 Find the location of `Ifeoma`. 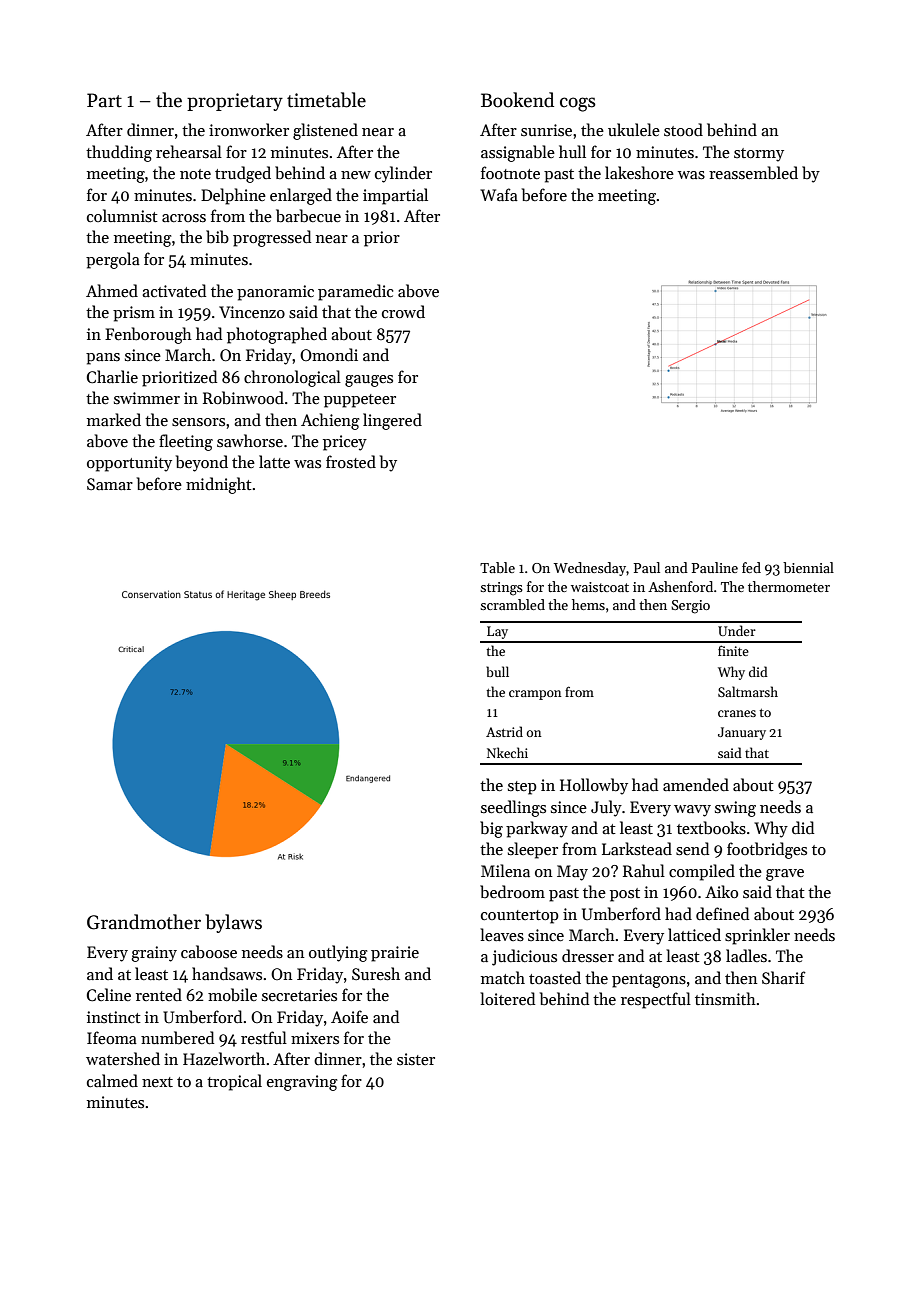

Ifeoma is located at coordinates (112, 1037).
